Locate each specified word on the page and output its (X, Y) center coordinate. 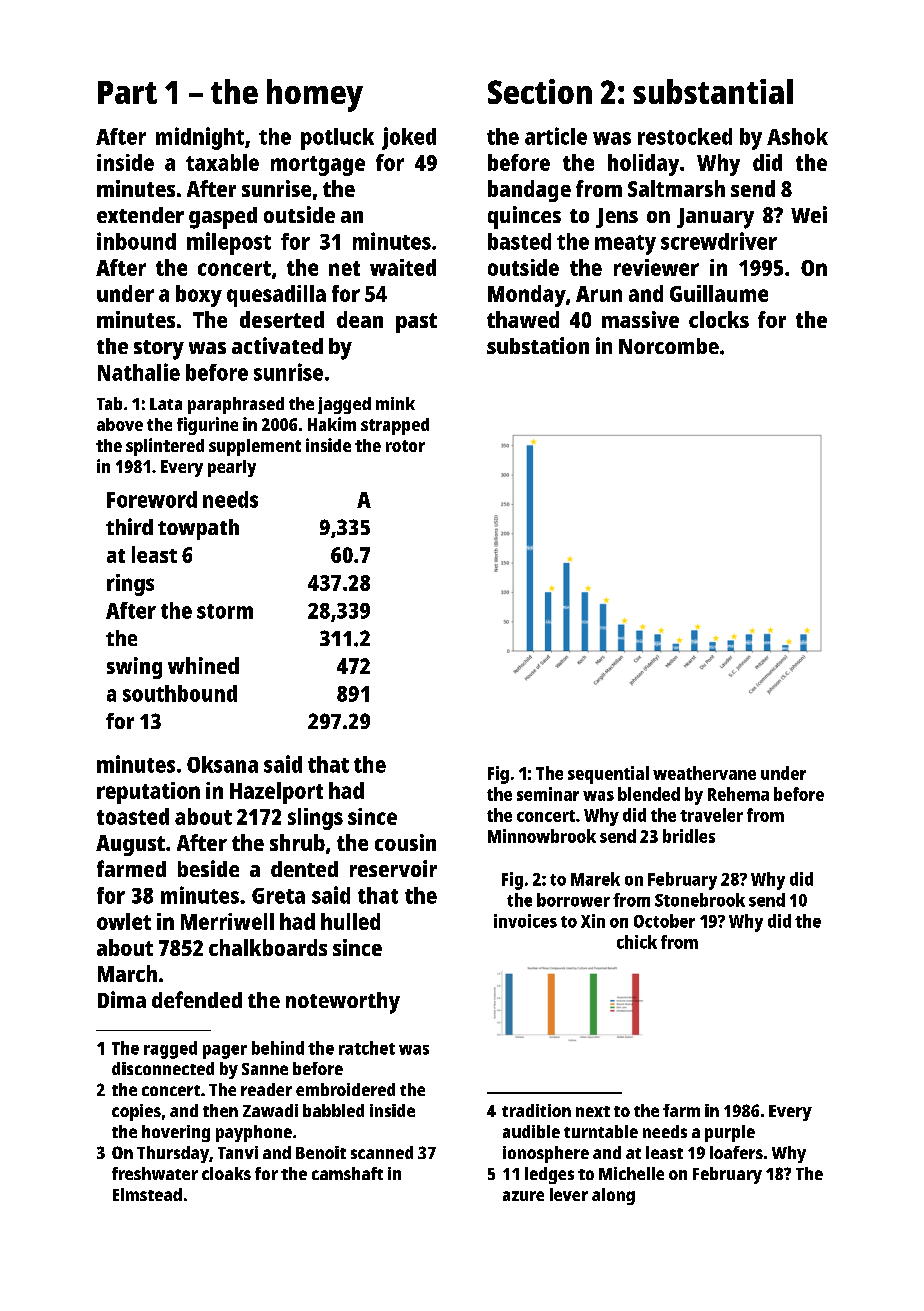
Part (127, 92)
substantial (713, 91)
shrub (297, 842)
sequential (608, 775)
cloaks (226, 1173)
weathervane (704, 773)
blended (649, 794)
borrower (573, 900)
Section (540, 91)
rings (130, 585)
